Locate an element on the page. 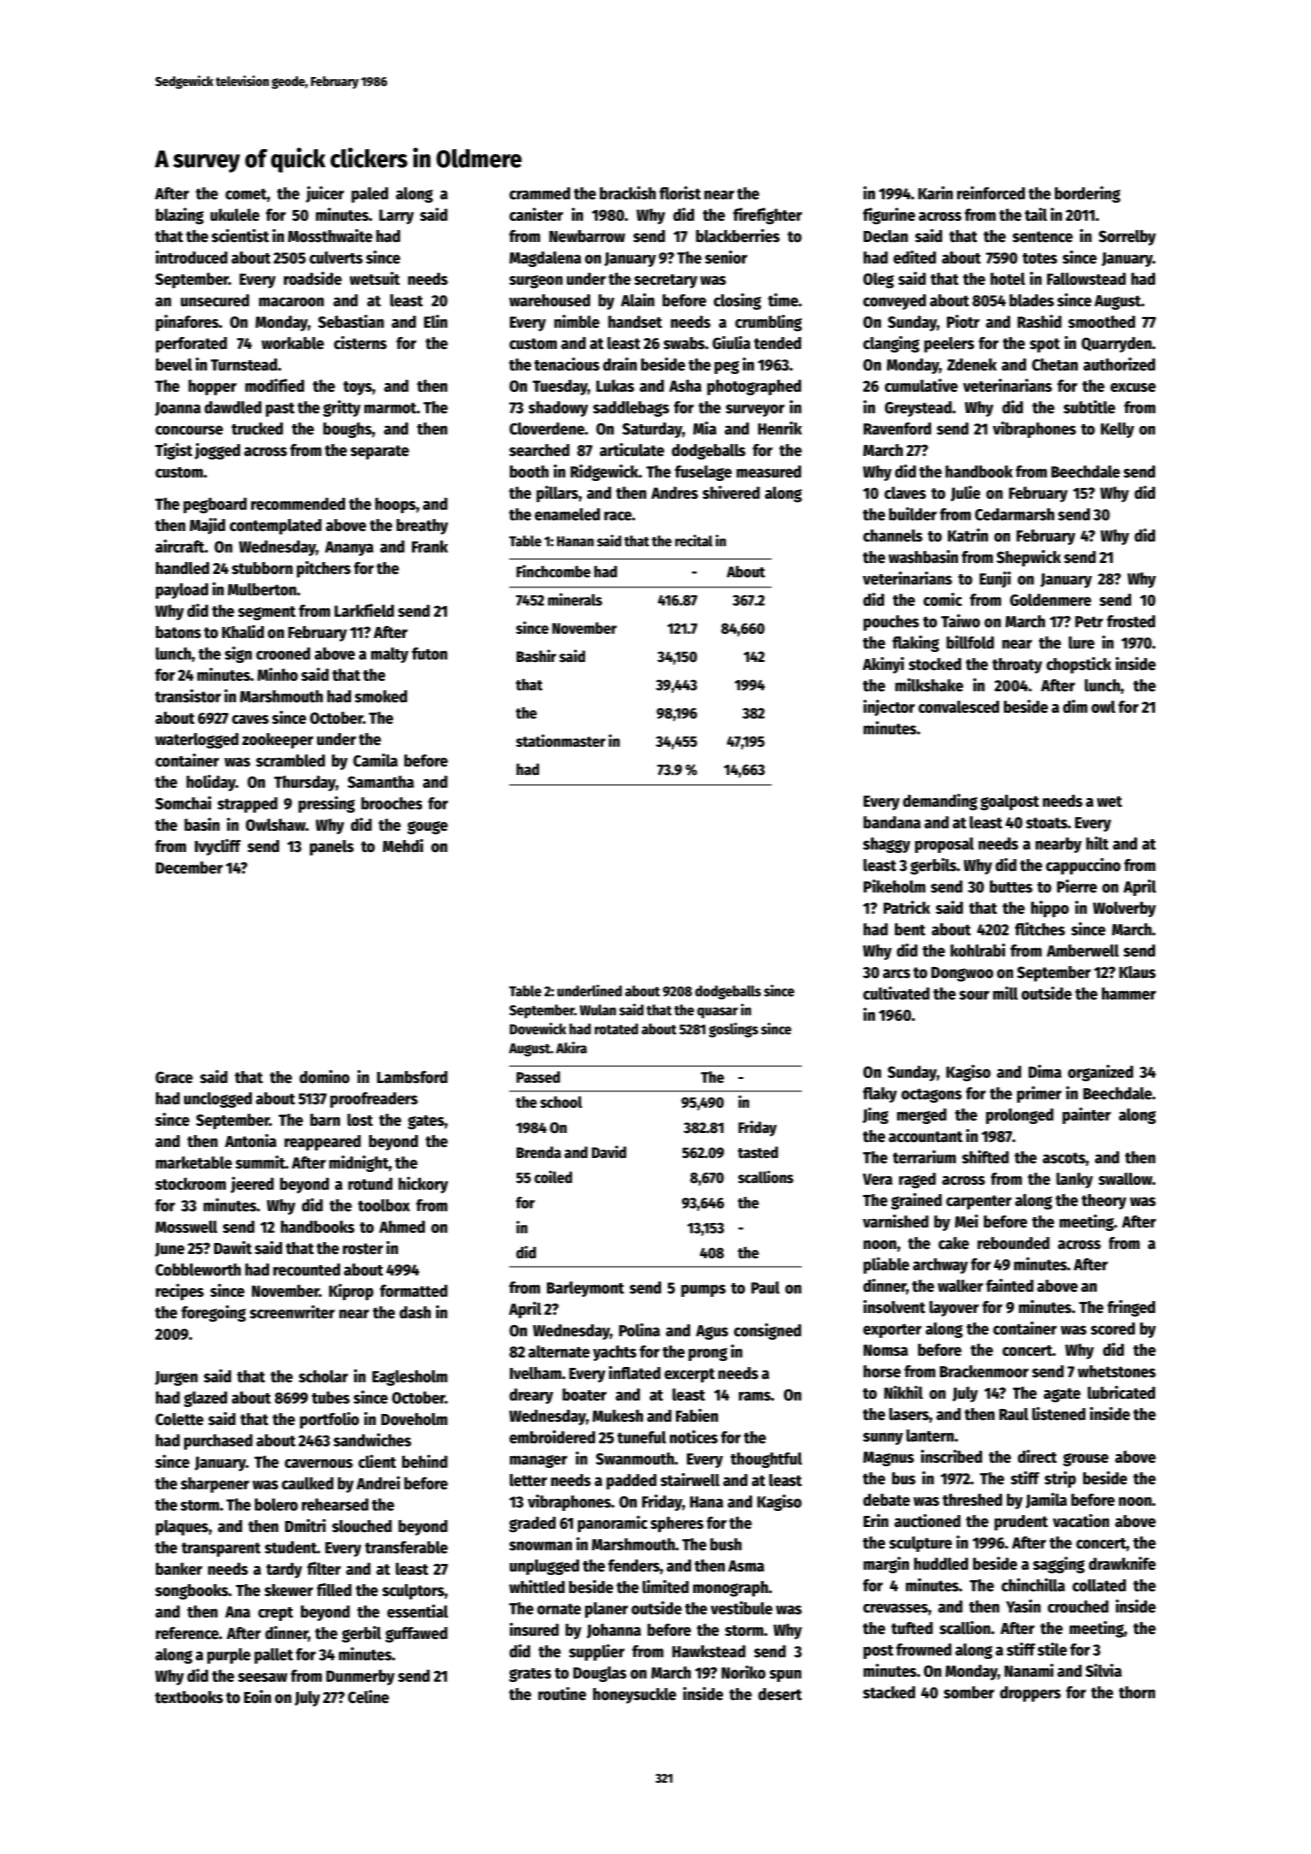 This document has height=1854, width=1311. bevel is located at coordinates (174, 364).
